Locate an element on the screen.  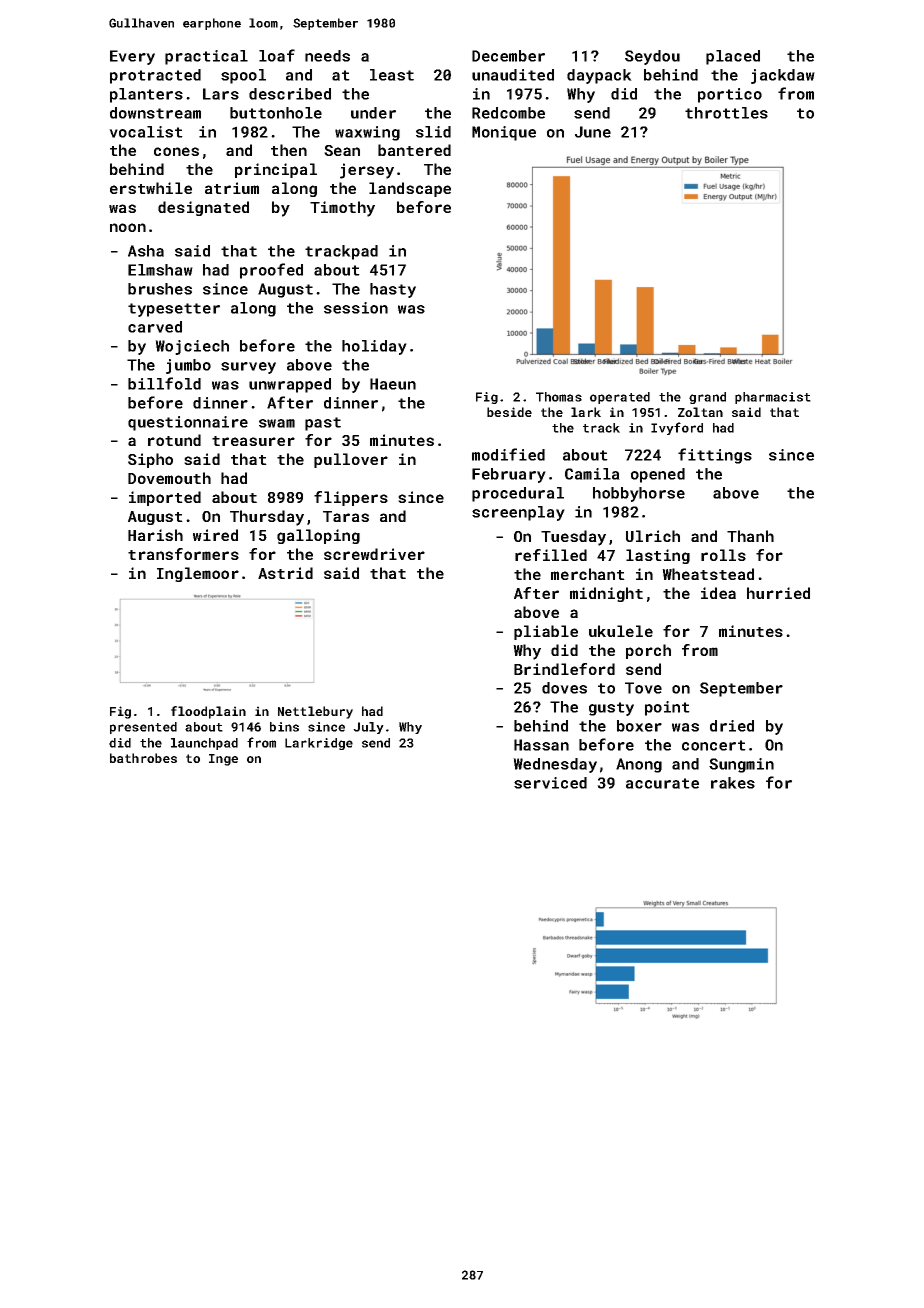
pharmacist is located at coordinates (773, 398).
